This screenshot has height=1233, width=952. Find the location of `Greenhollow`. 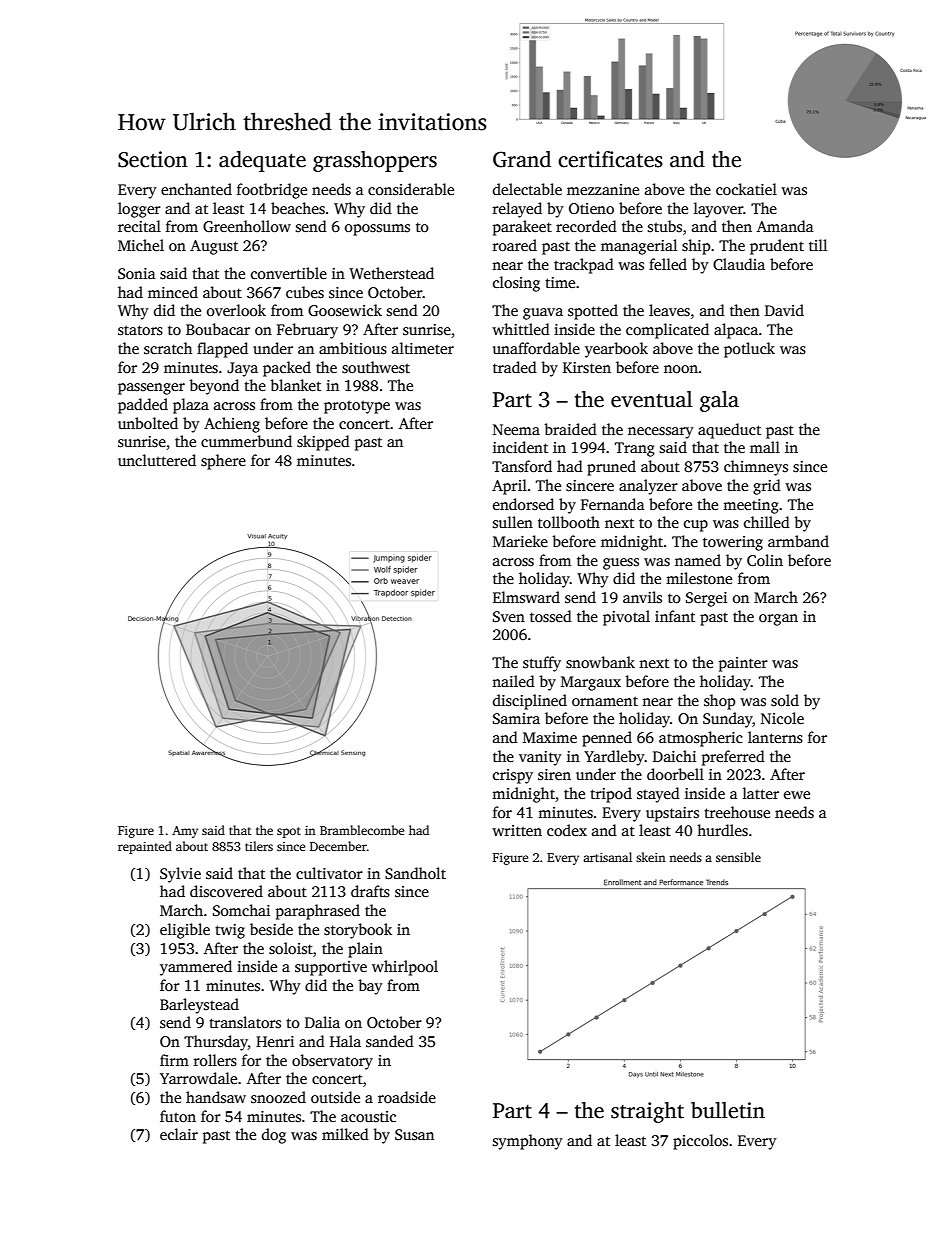

Greenhollow is located at coordinates (247, 226).
